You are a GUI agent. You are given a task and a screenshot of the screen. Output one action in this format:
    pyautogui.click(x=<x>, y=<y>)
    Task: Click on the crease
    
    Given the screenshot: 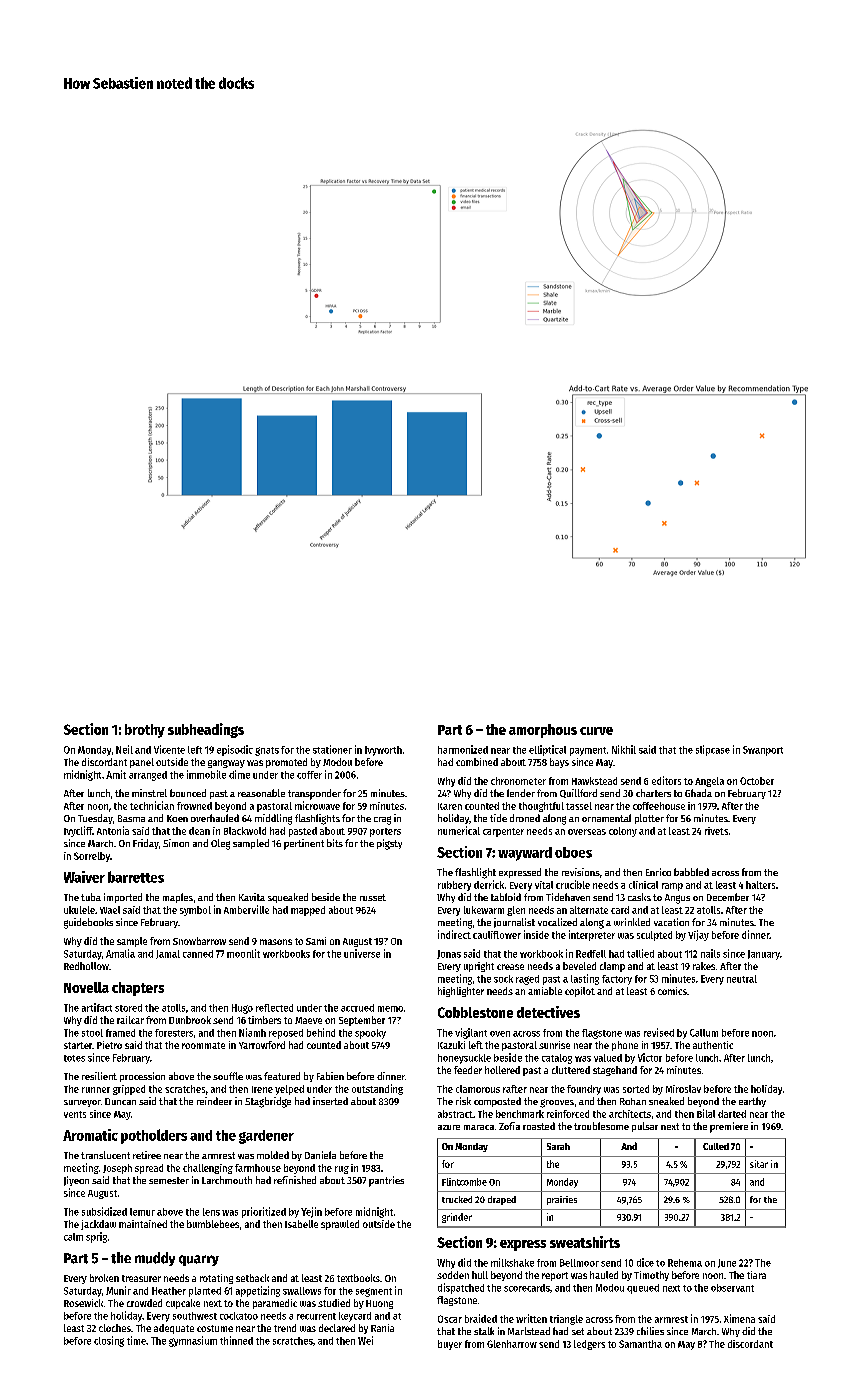 What is the action you would take?
    pyautogui.click(x=510, y=967)
